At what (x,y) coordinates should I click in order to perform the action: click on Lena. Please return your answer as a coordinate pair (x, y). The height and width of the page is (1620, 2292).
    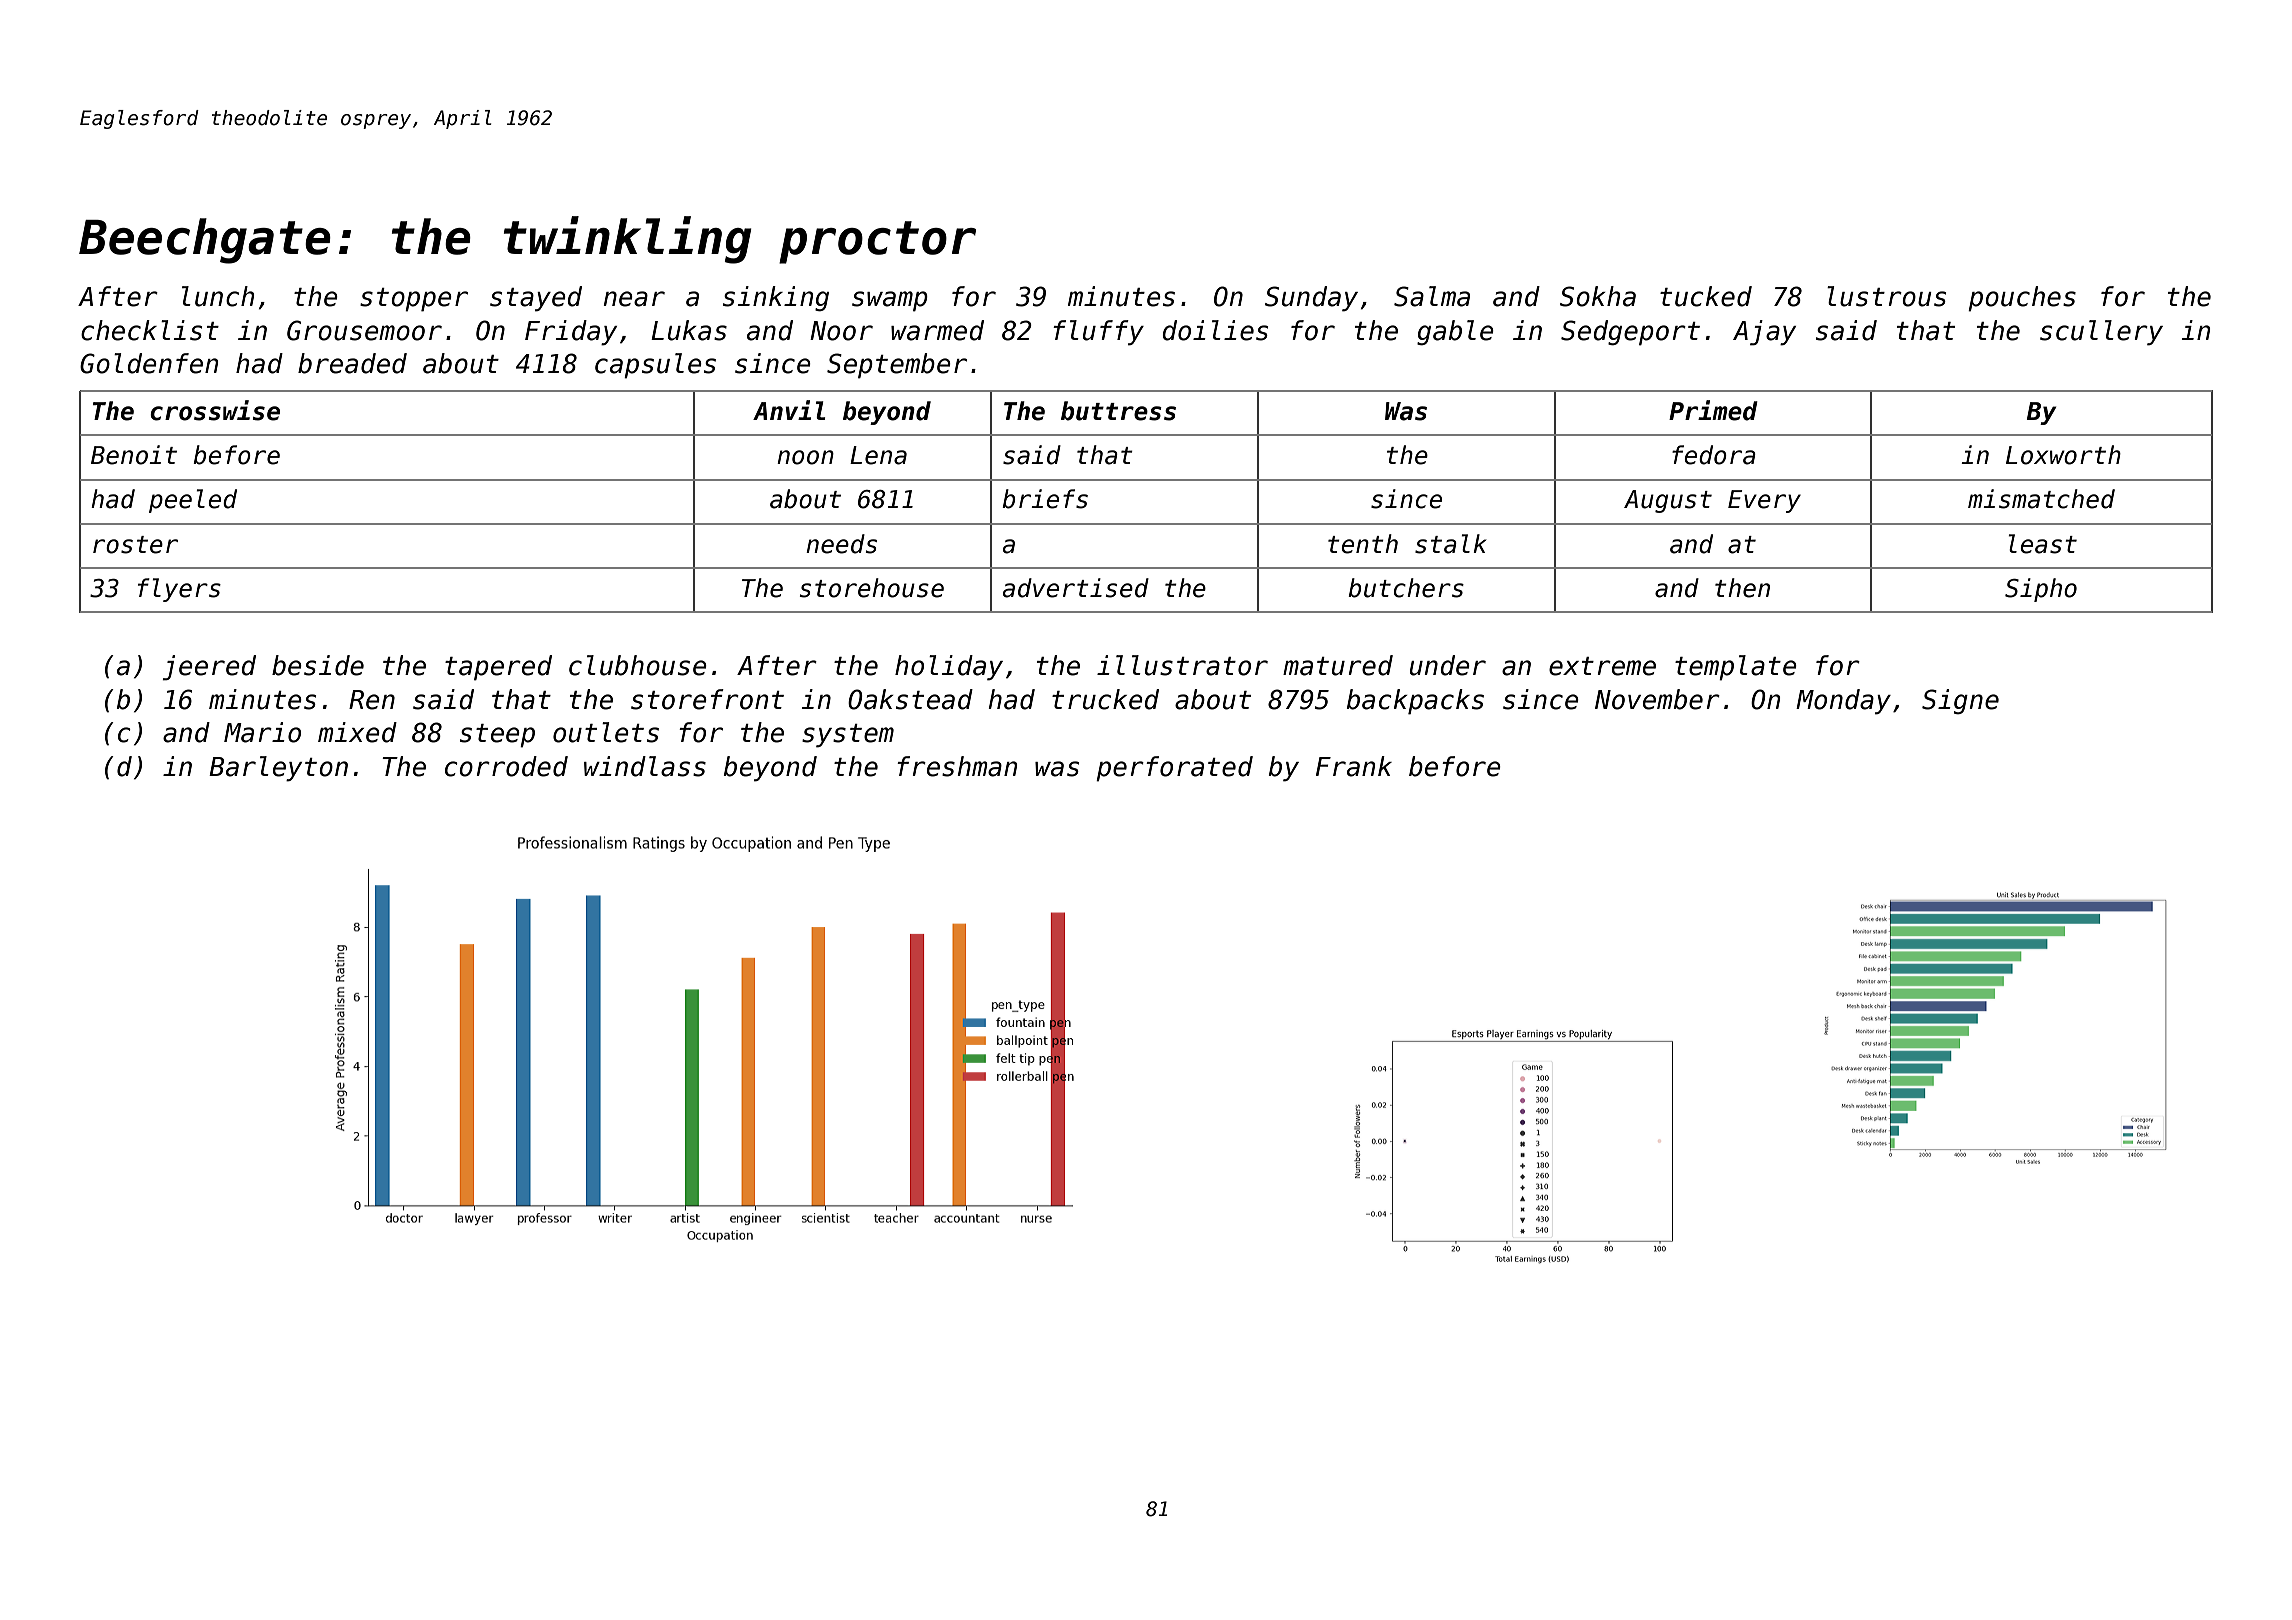
    Looking at the image, I should click on (878, 455).
